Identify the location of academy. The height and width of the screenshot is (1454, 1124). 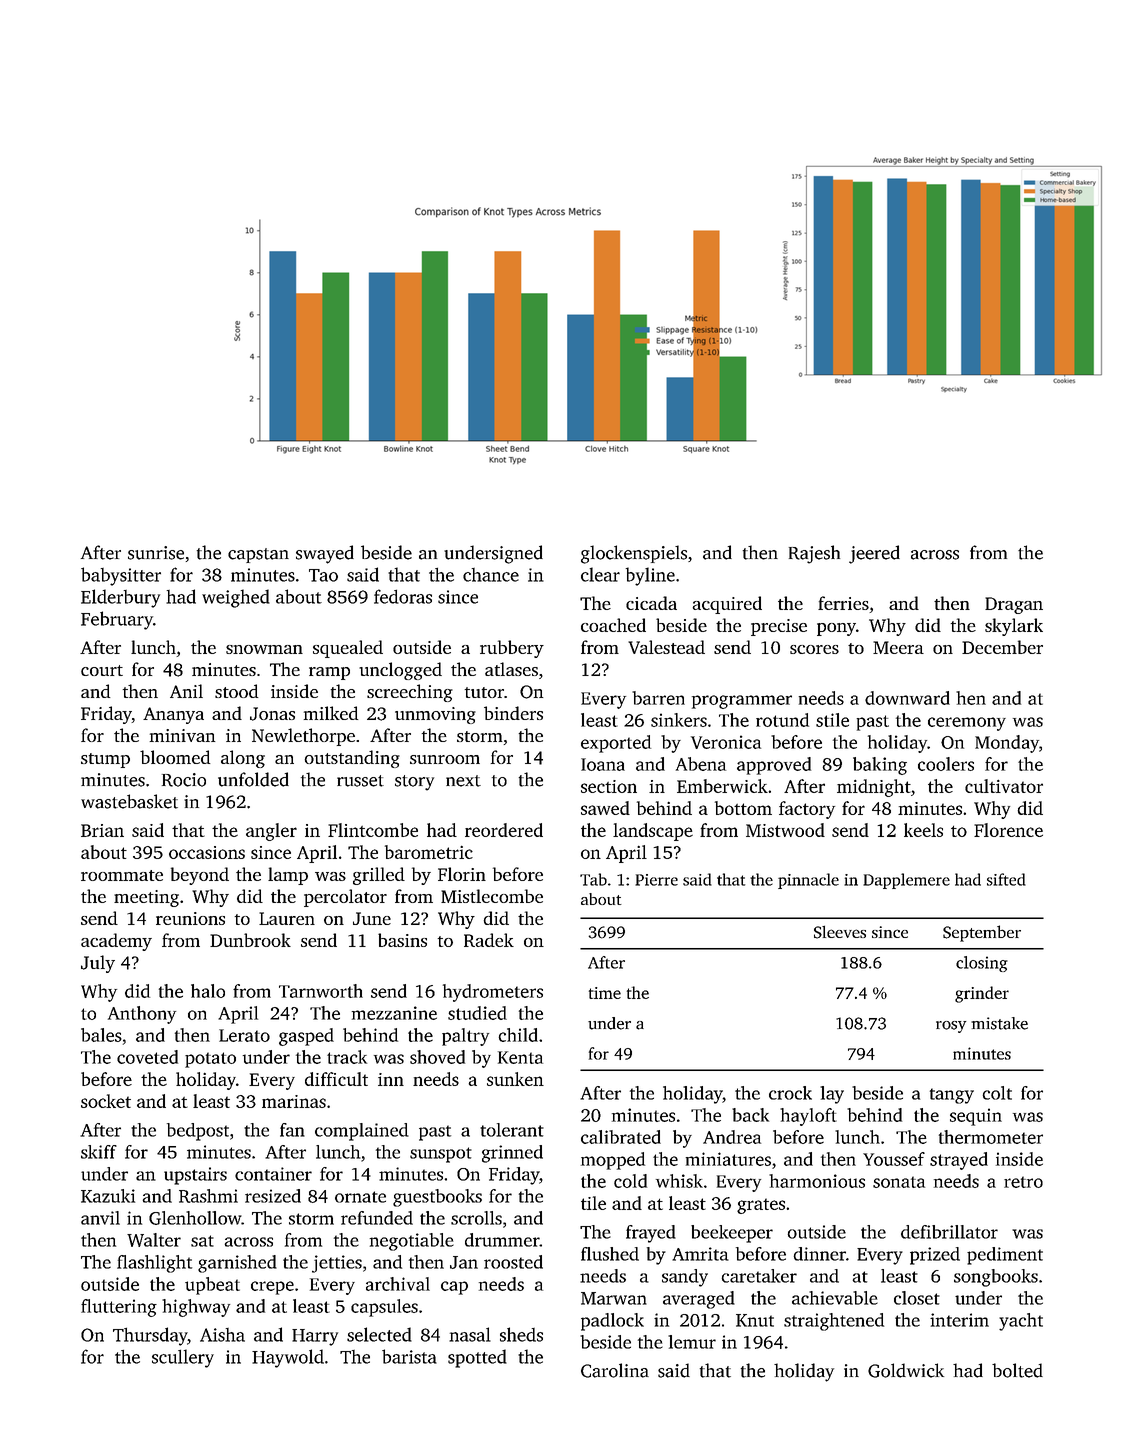
(116, 942).
